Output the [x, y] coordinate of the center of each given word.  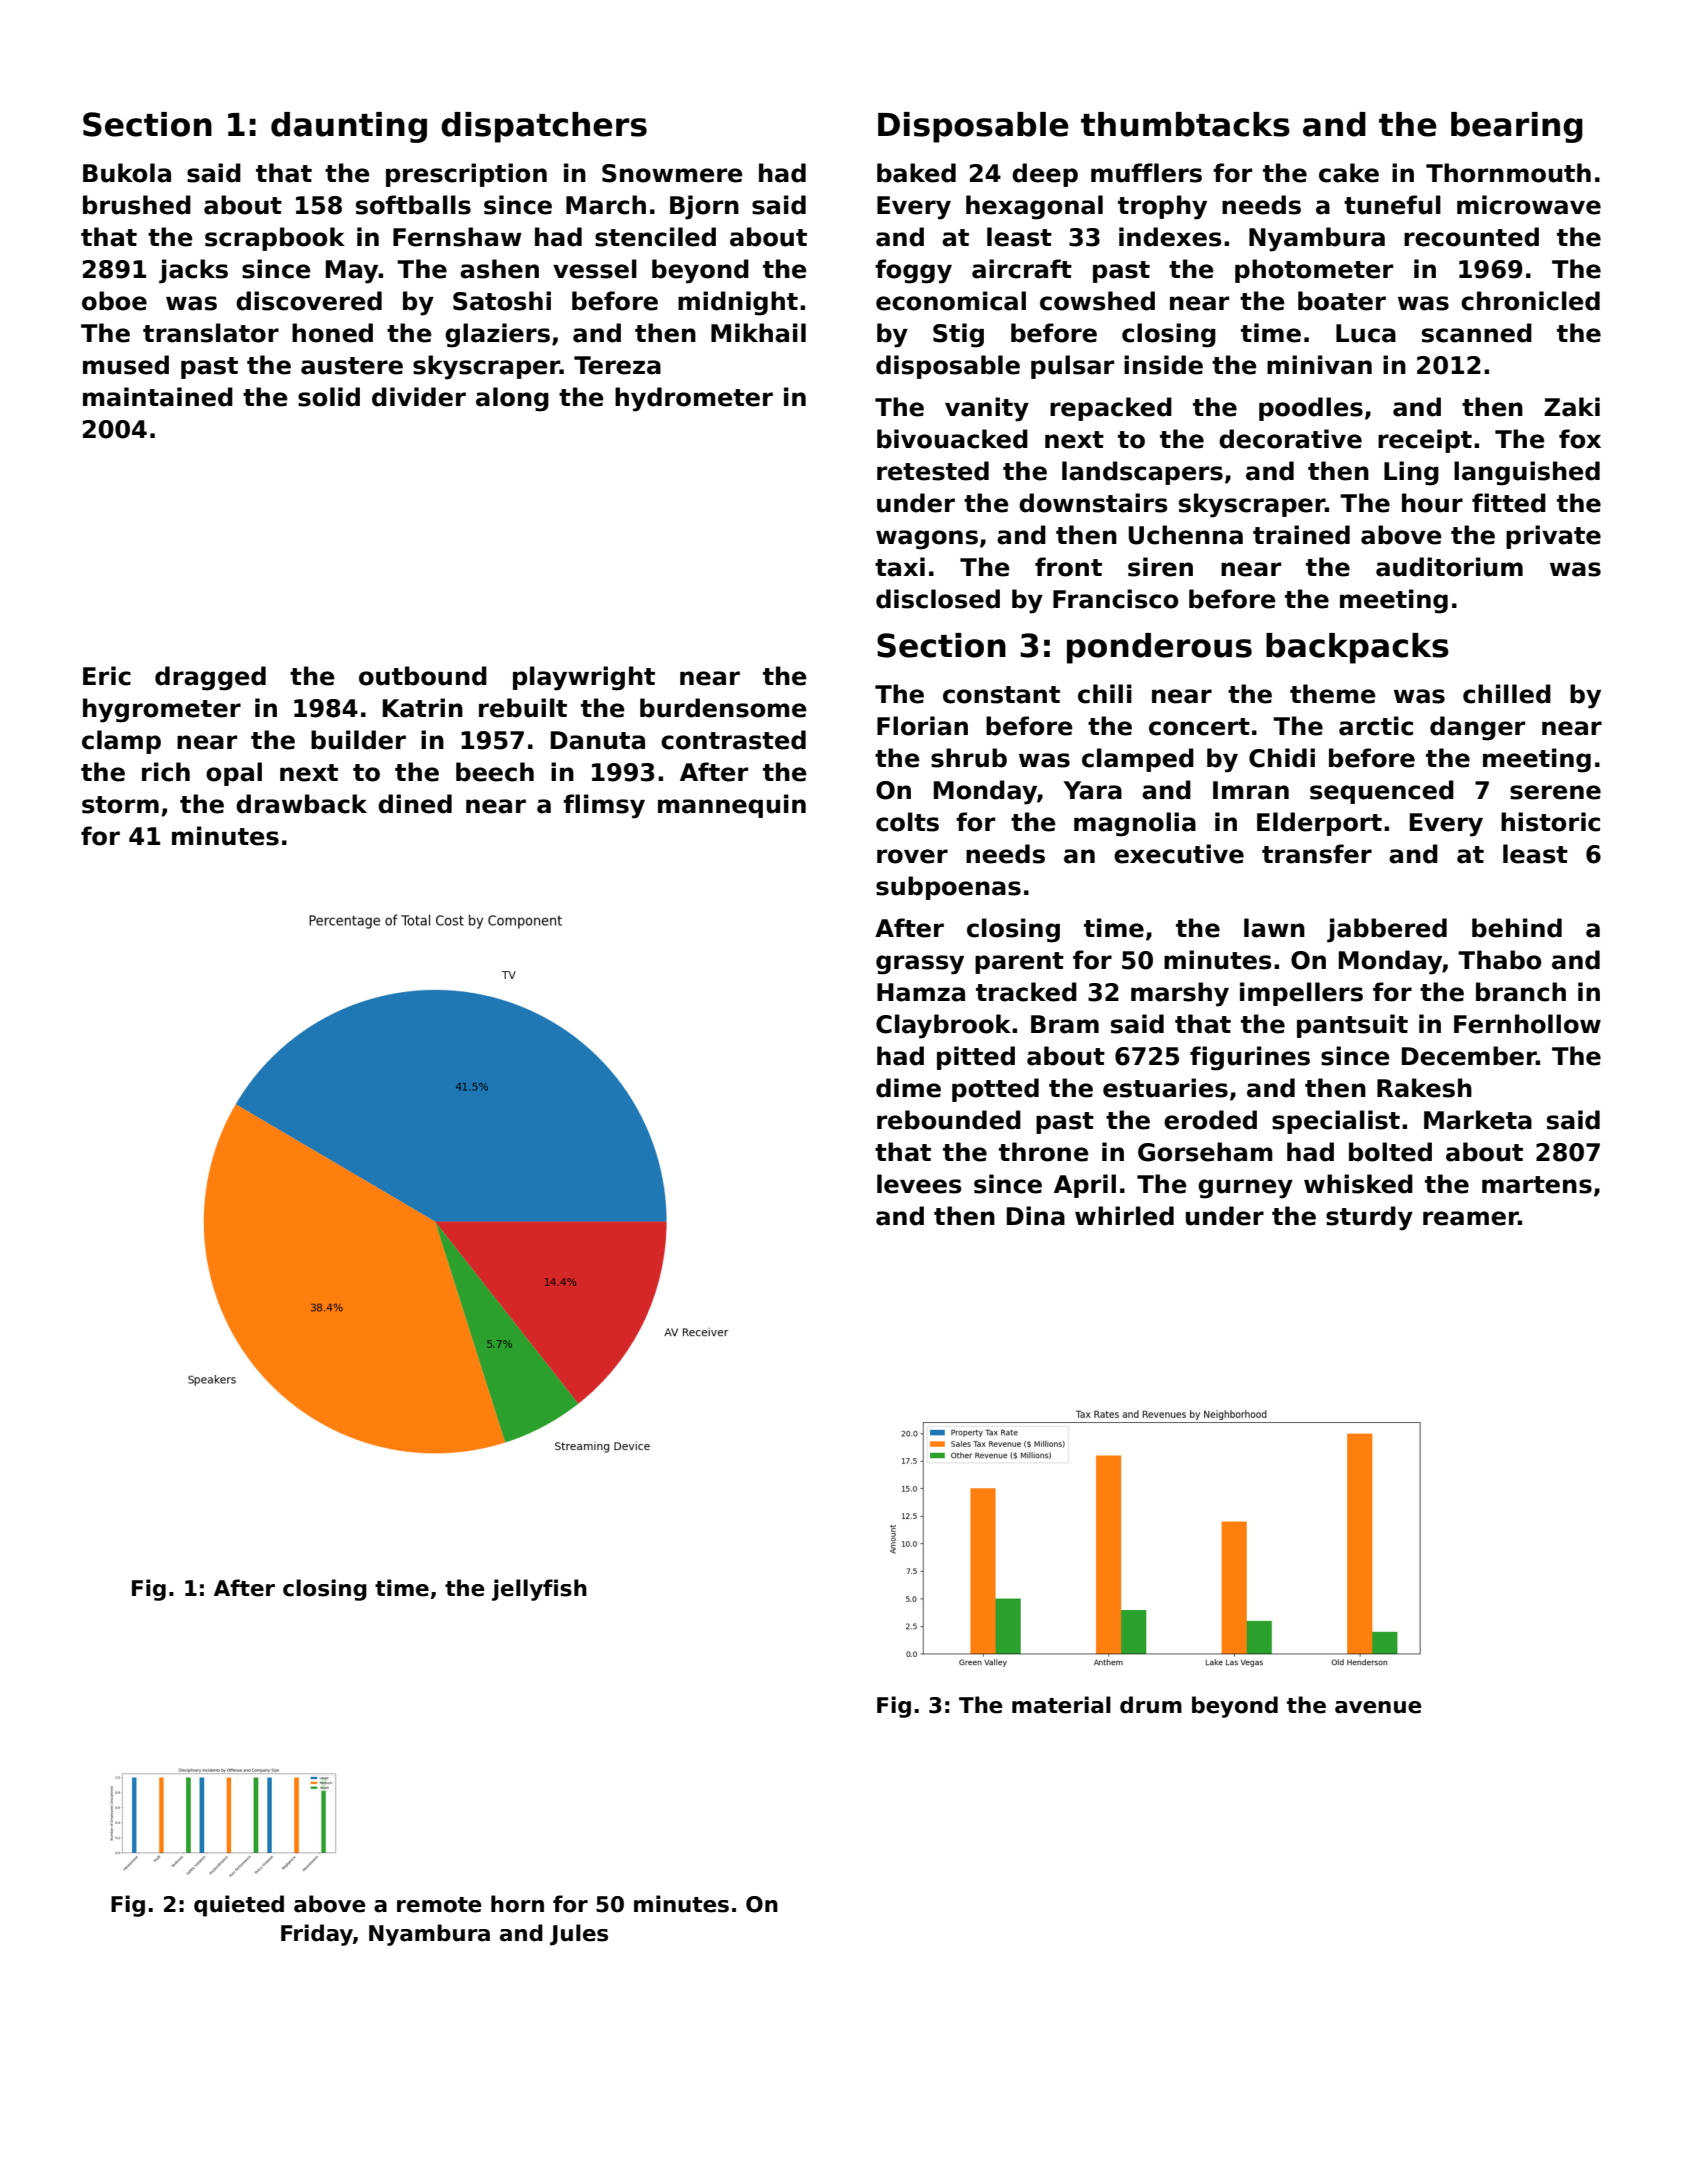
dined [415, 804]
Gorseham [1205, 1152]
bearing [1517, 127]
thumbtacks [1185, 124]
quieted [239, 1906]
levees [919, 1184]
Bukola [127, 173]
